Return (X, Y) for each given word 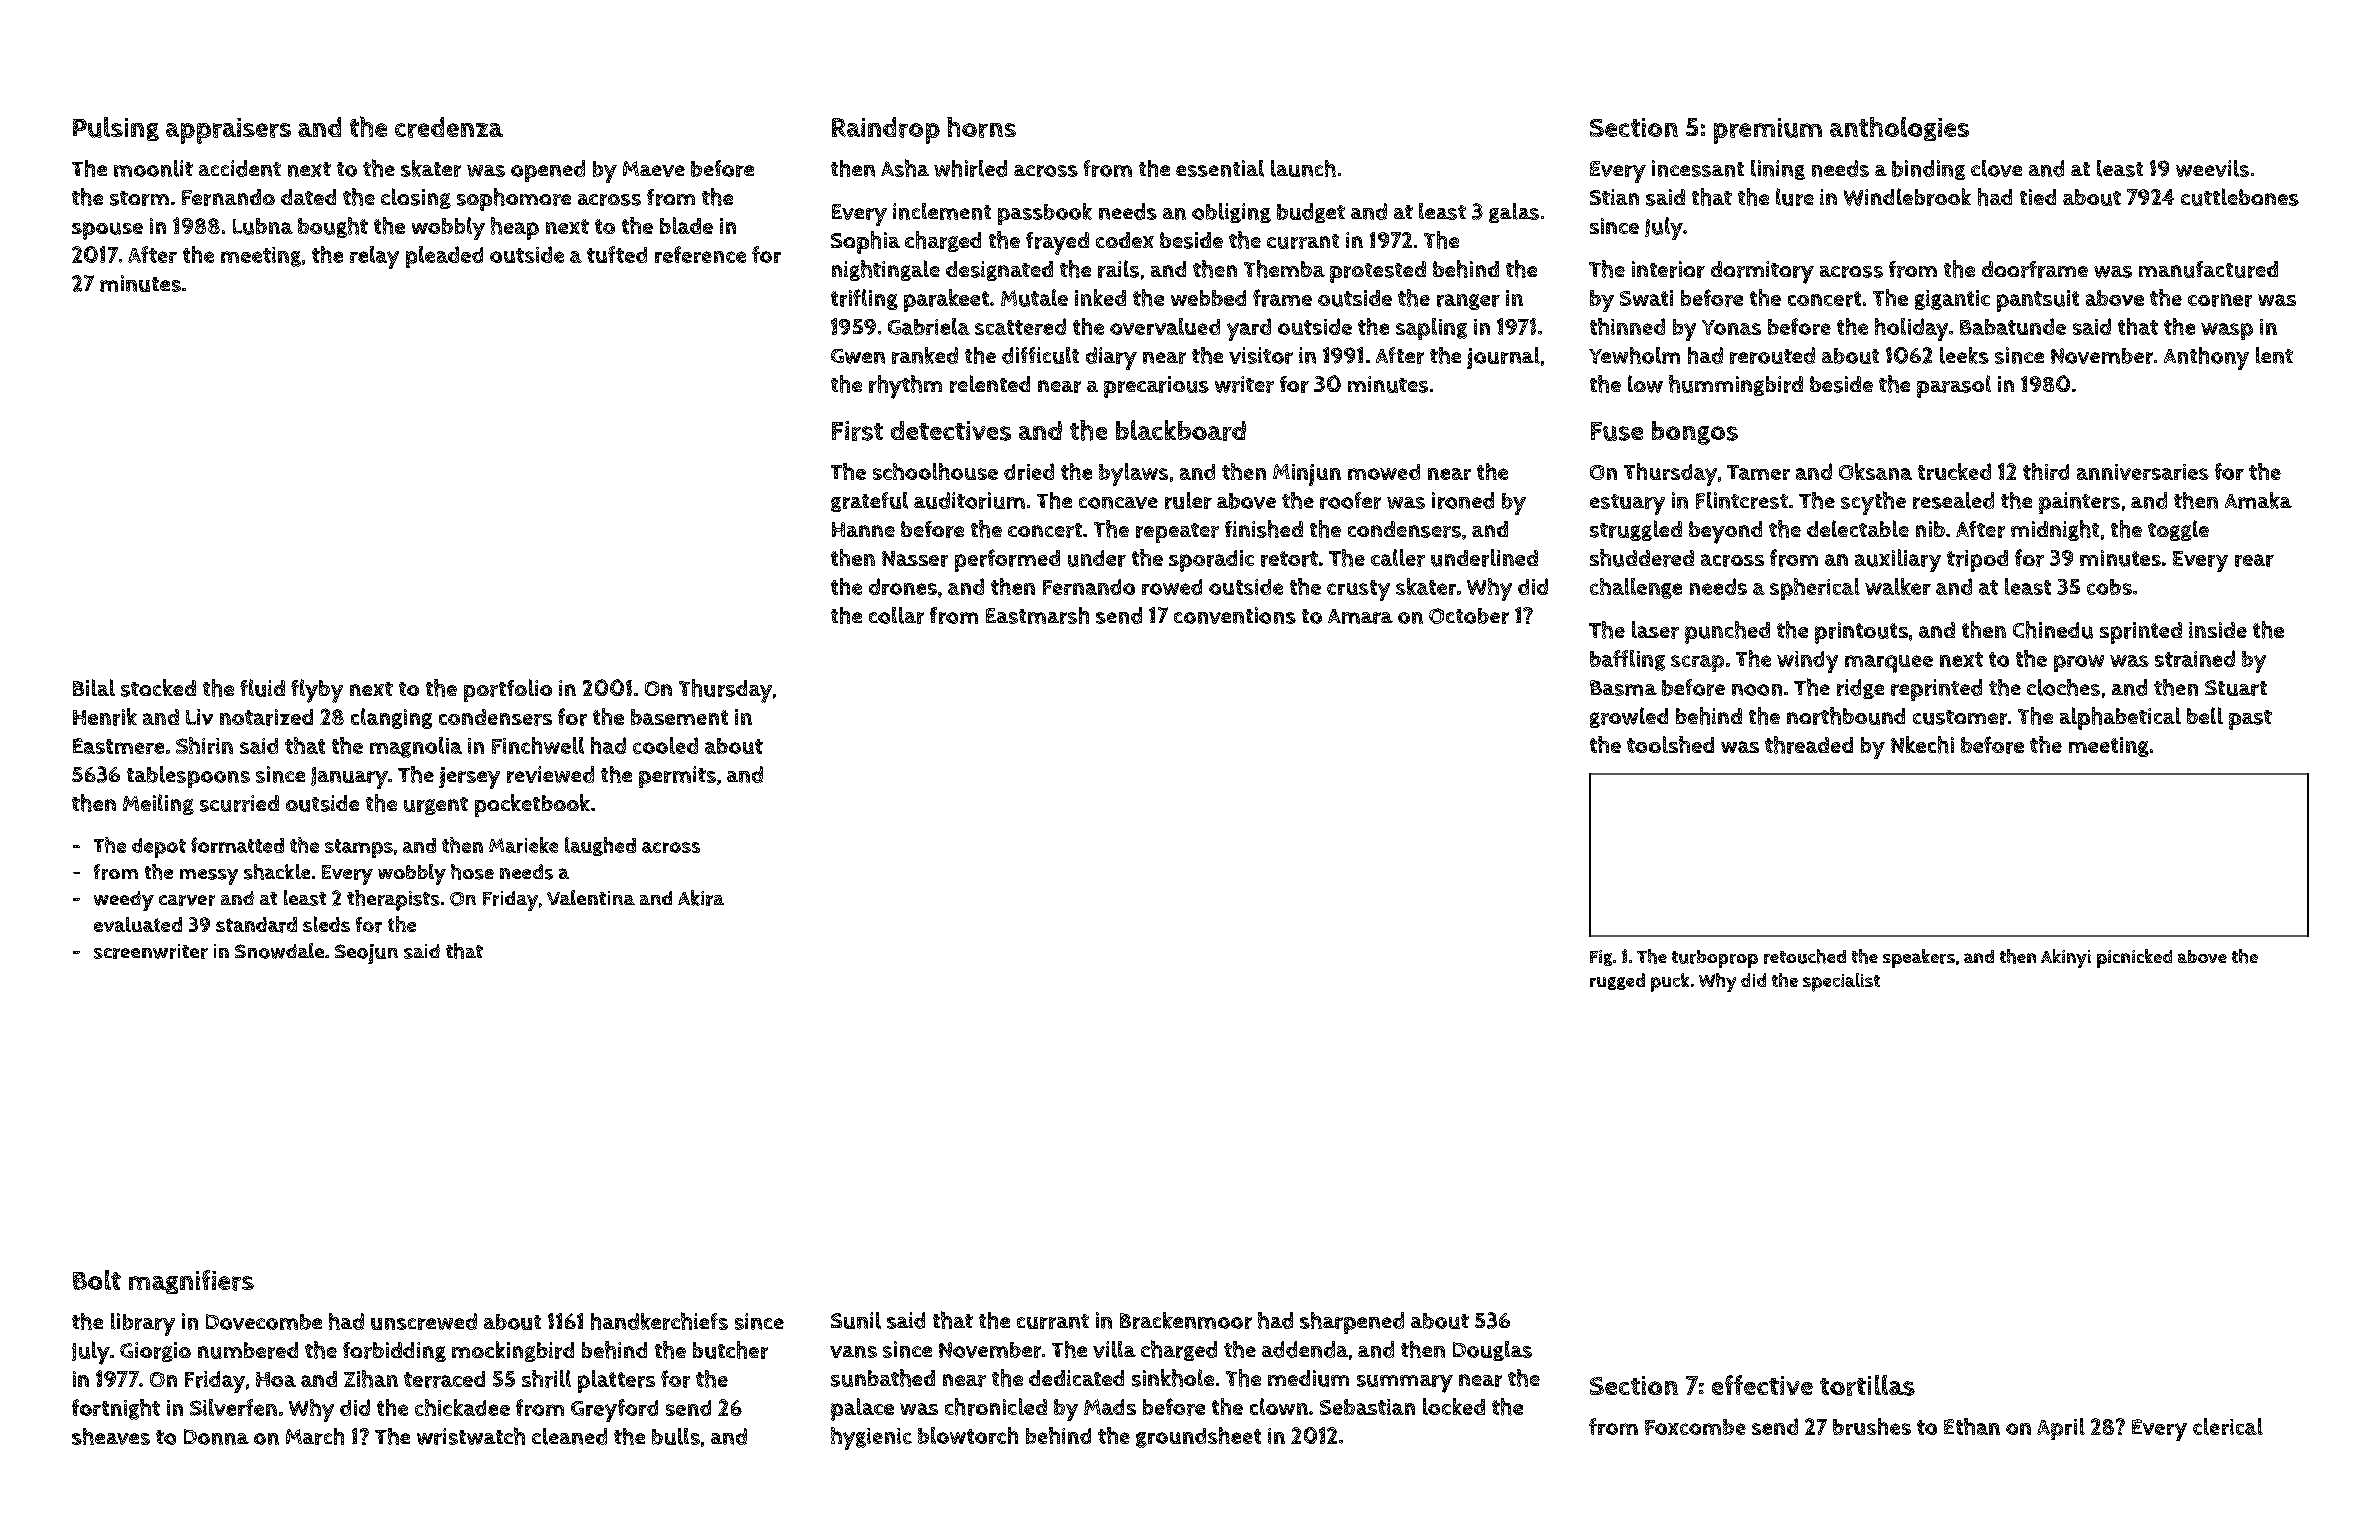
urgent (436, 806)
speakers (1919, 958)
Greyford (614, 1410)
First (857, 431)
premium (1768, 131)
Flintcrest (1742, 500)
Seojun (366, 954)
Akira (701, 898)
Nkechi (1922, 745)
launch (1303, 168)
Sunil (856, 1320)
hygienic (871, 1438)
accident (240, 168)
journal (1503, 358)
